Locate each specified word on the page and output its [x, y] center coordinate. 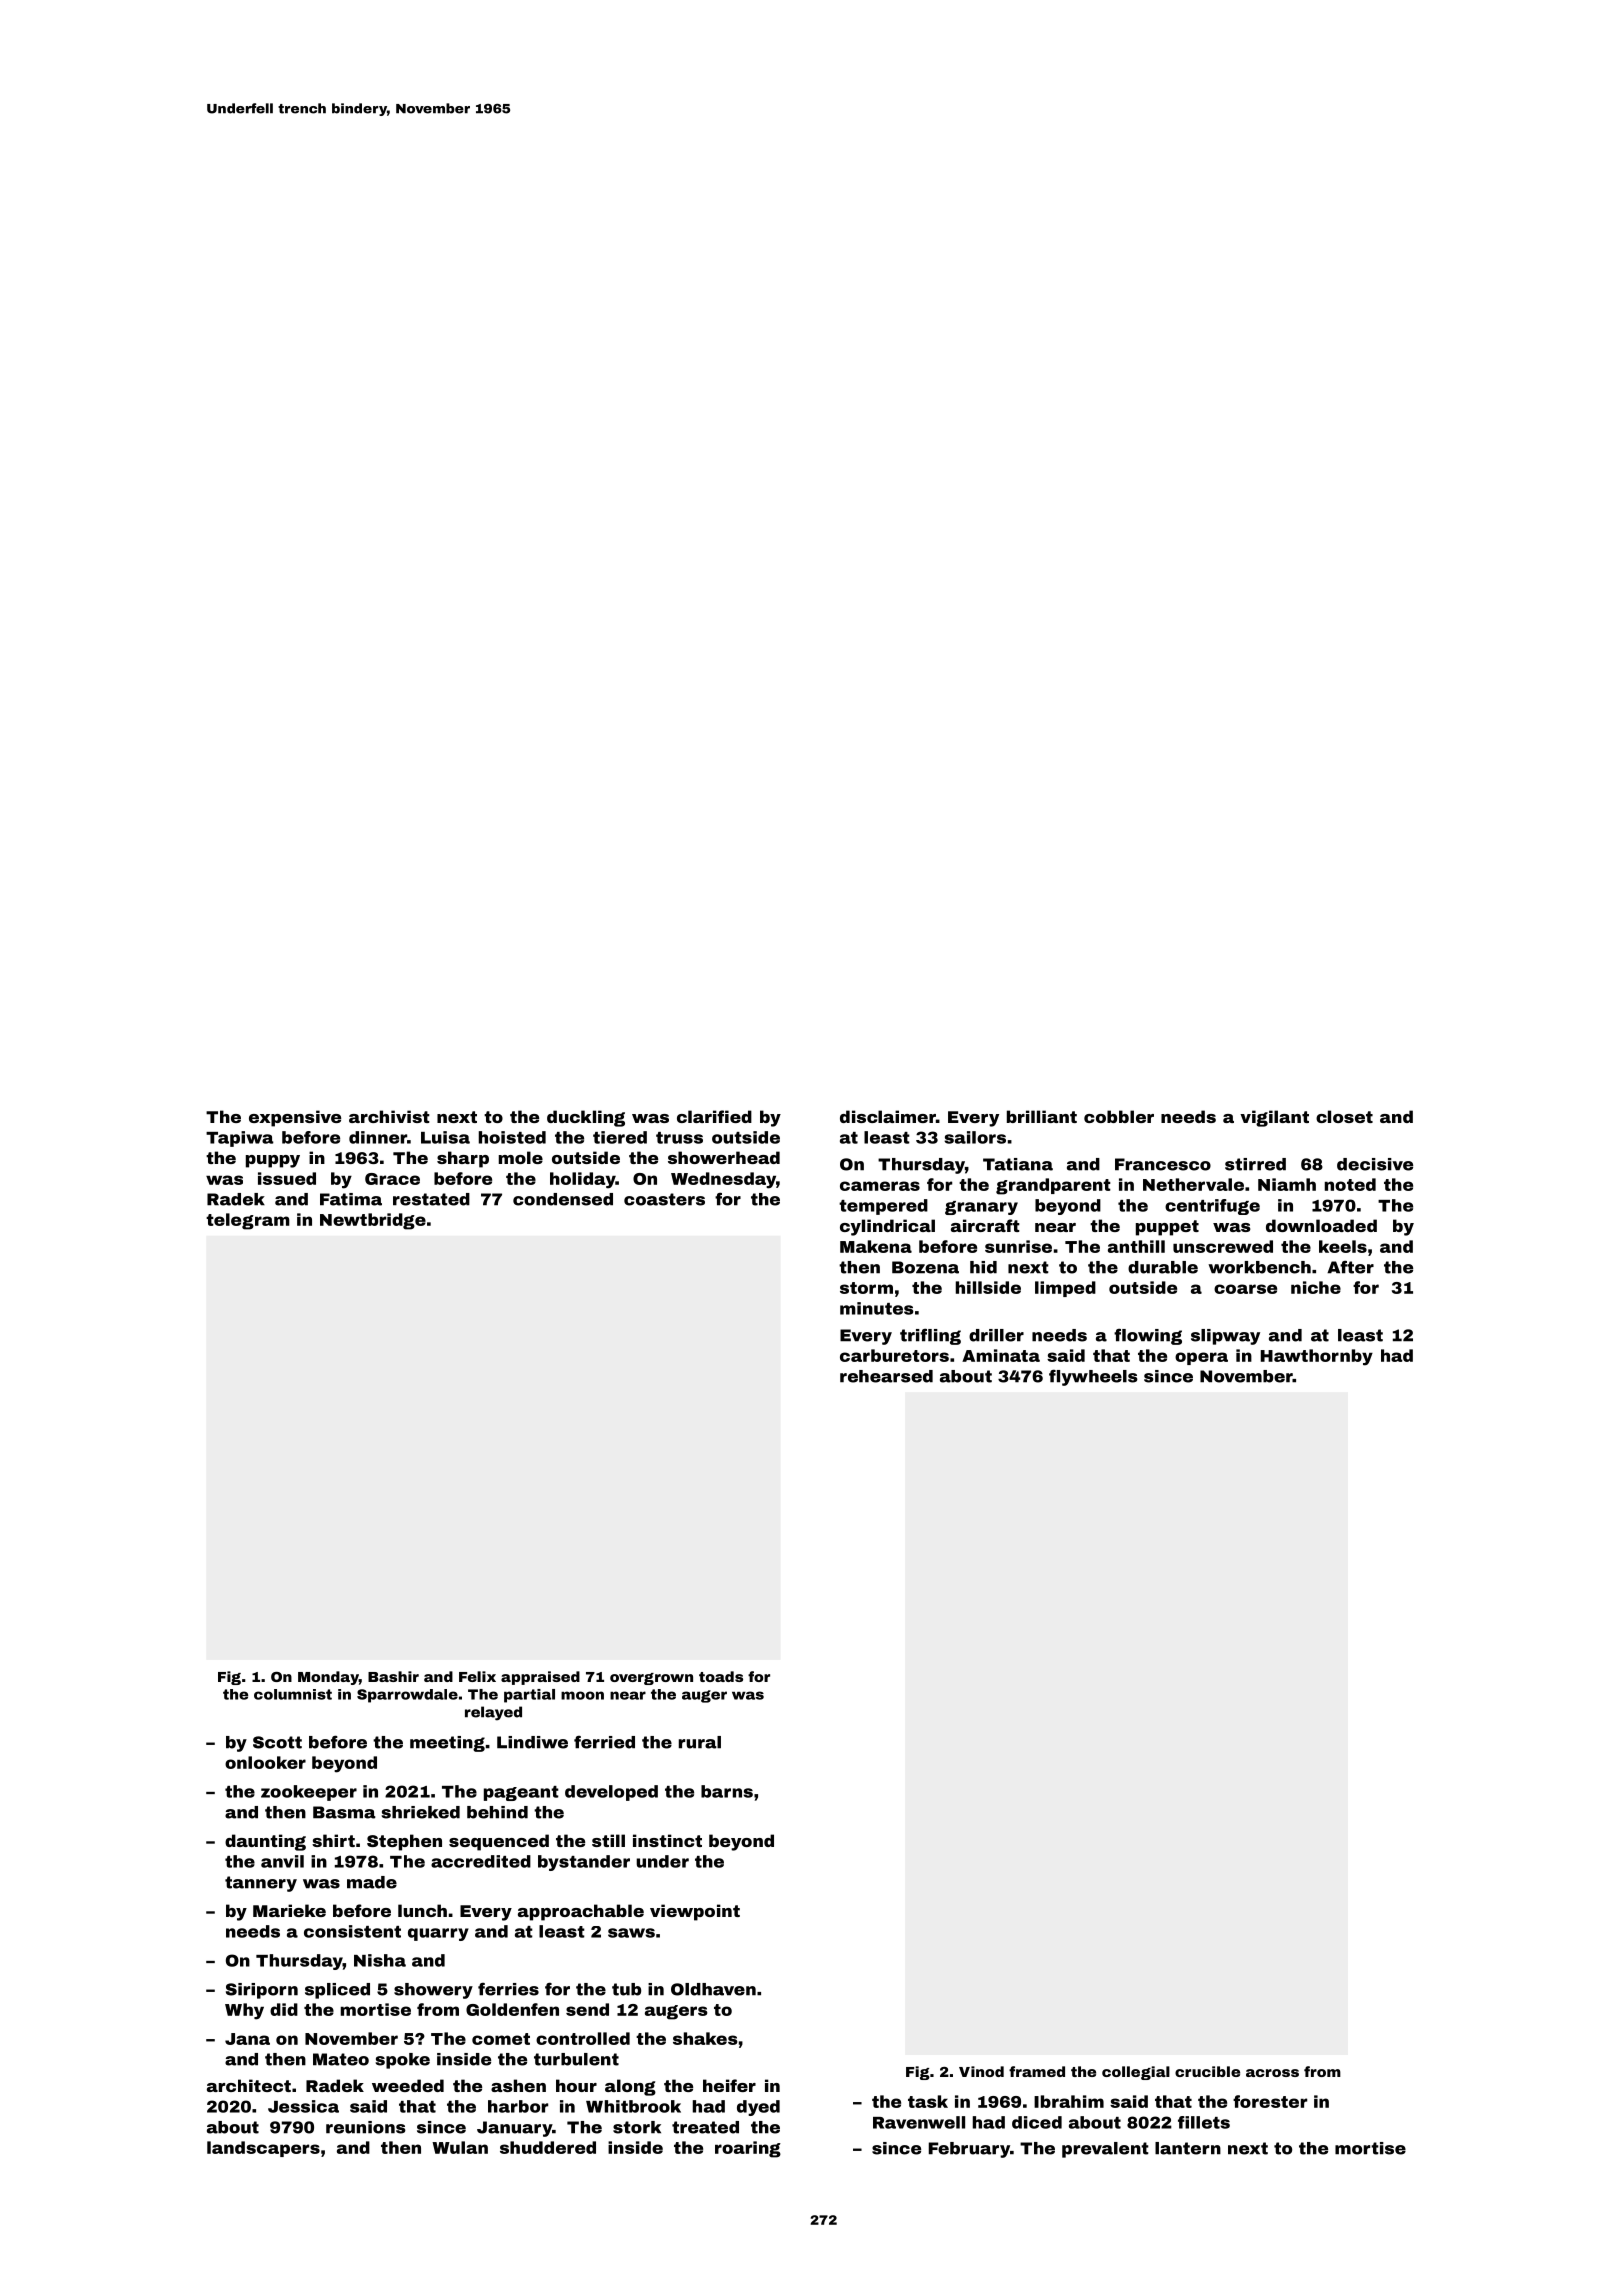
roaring [748, 2149]
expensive [295, 1118]
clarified [714, 1116]
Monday [328, 1678]
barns [727, 1791]
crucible [1207, 2071]
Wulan [460, 2147]
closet [1344, 1116]
